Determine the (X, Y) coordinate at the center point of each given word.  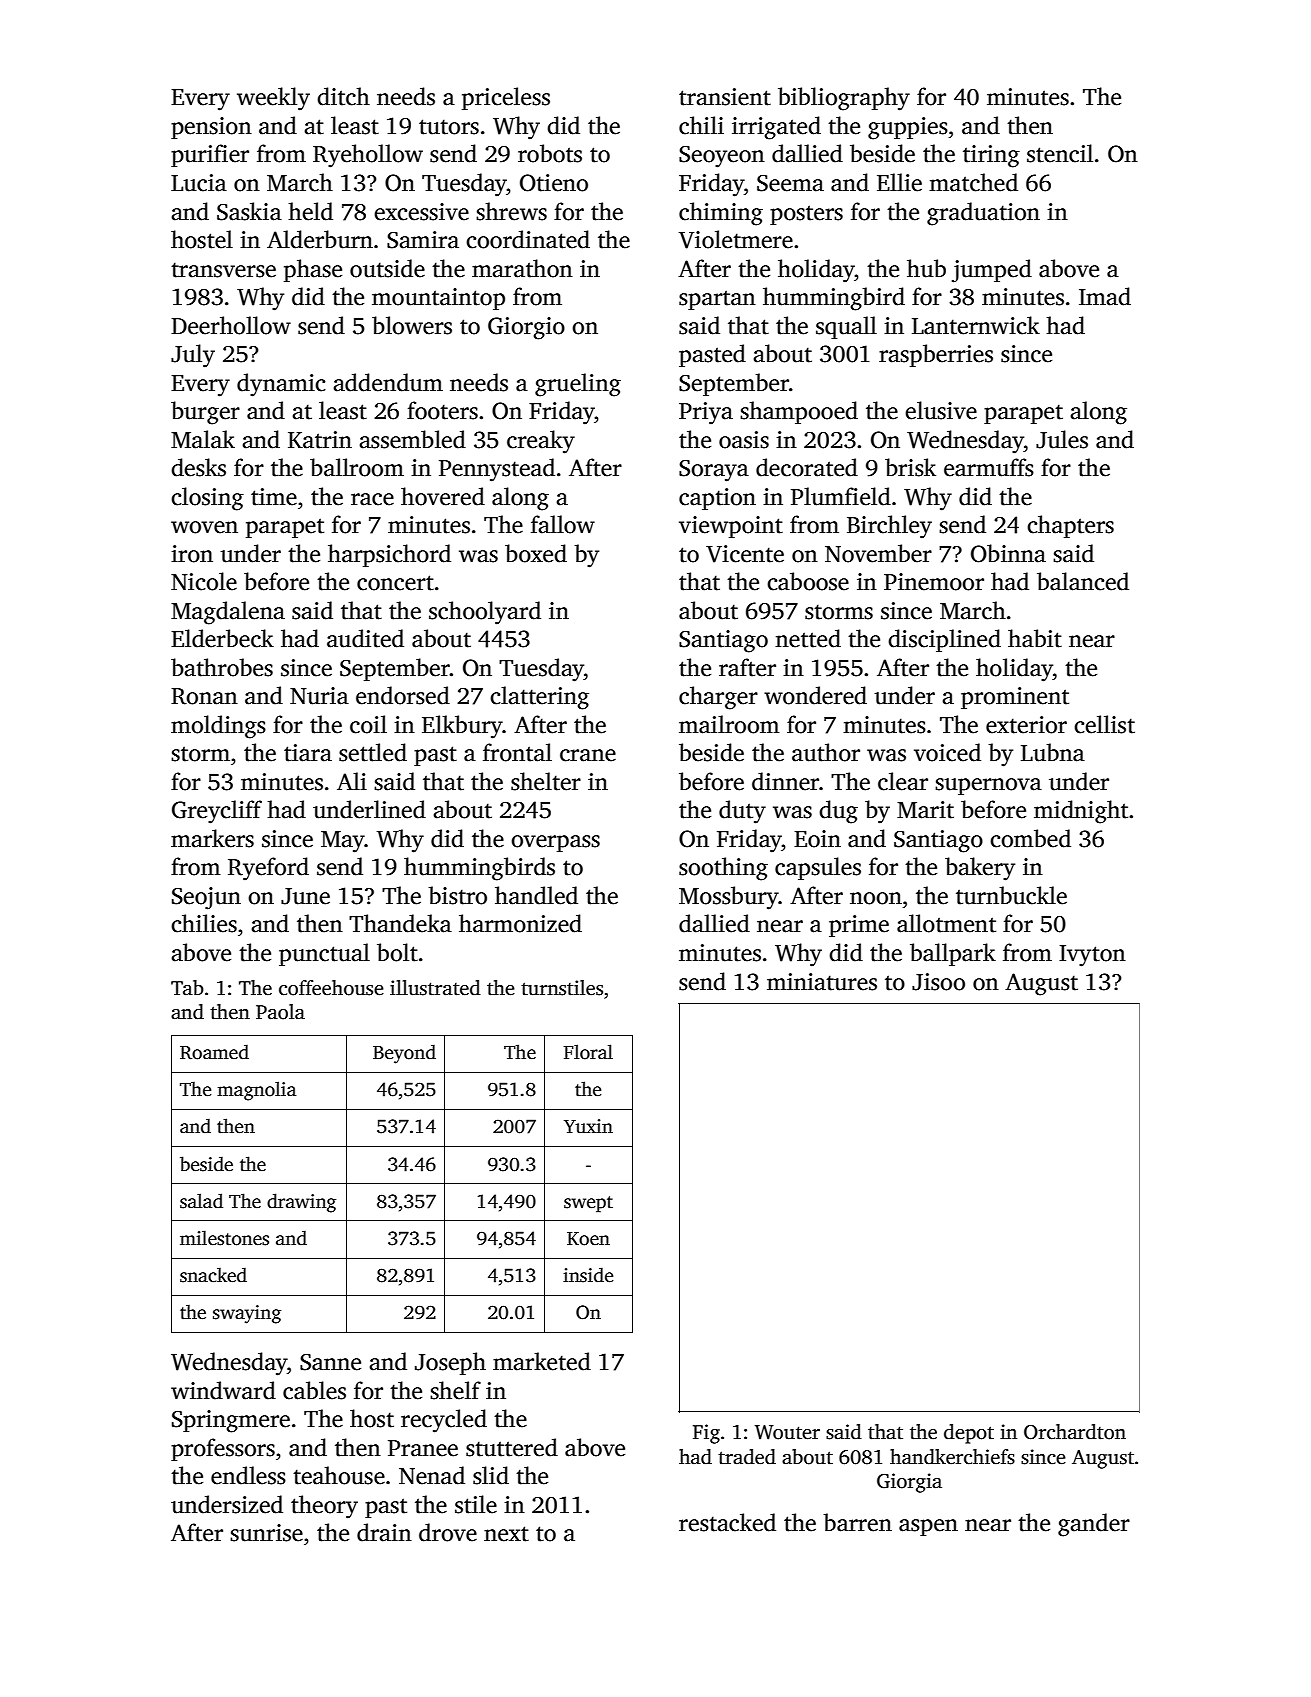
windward (223, 1390)
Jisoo (938, 982)
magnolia (256, 1091)
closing (207, 499)
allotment (946, 923)
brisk (910, 467)
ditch (343, 96)
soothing (723, 869)
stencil (1060, 153)
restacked (727, 1522)
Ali (352, 781)
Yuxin (588, 1126)
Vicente (745, 554)
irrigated (776, 128)
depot (969, 1434)
